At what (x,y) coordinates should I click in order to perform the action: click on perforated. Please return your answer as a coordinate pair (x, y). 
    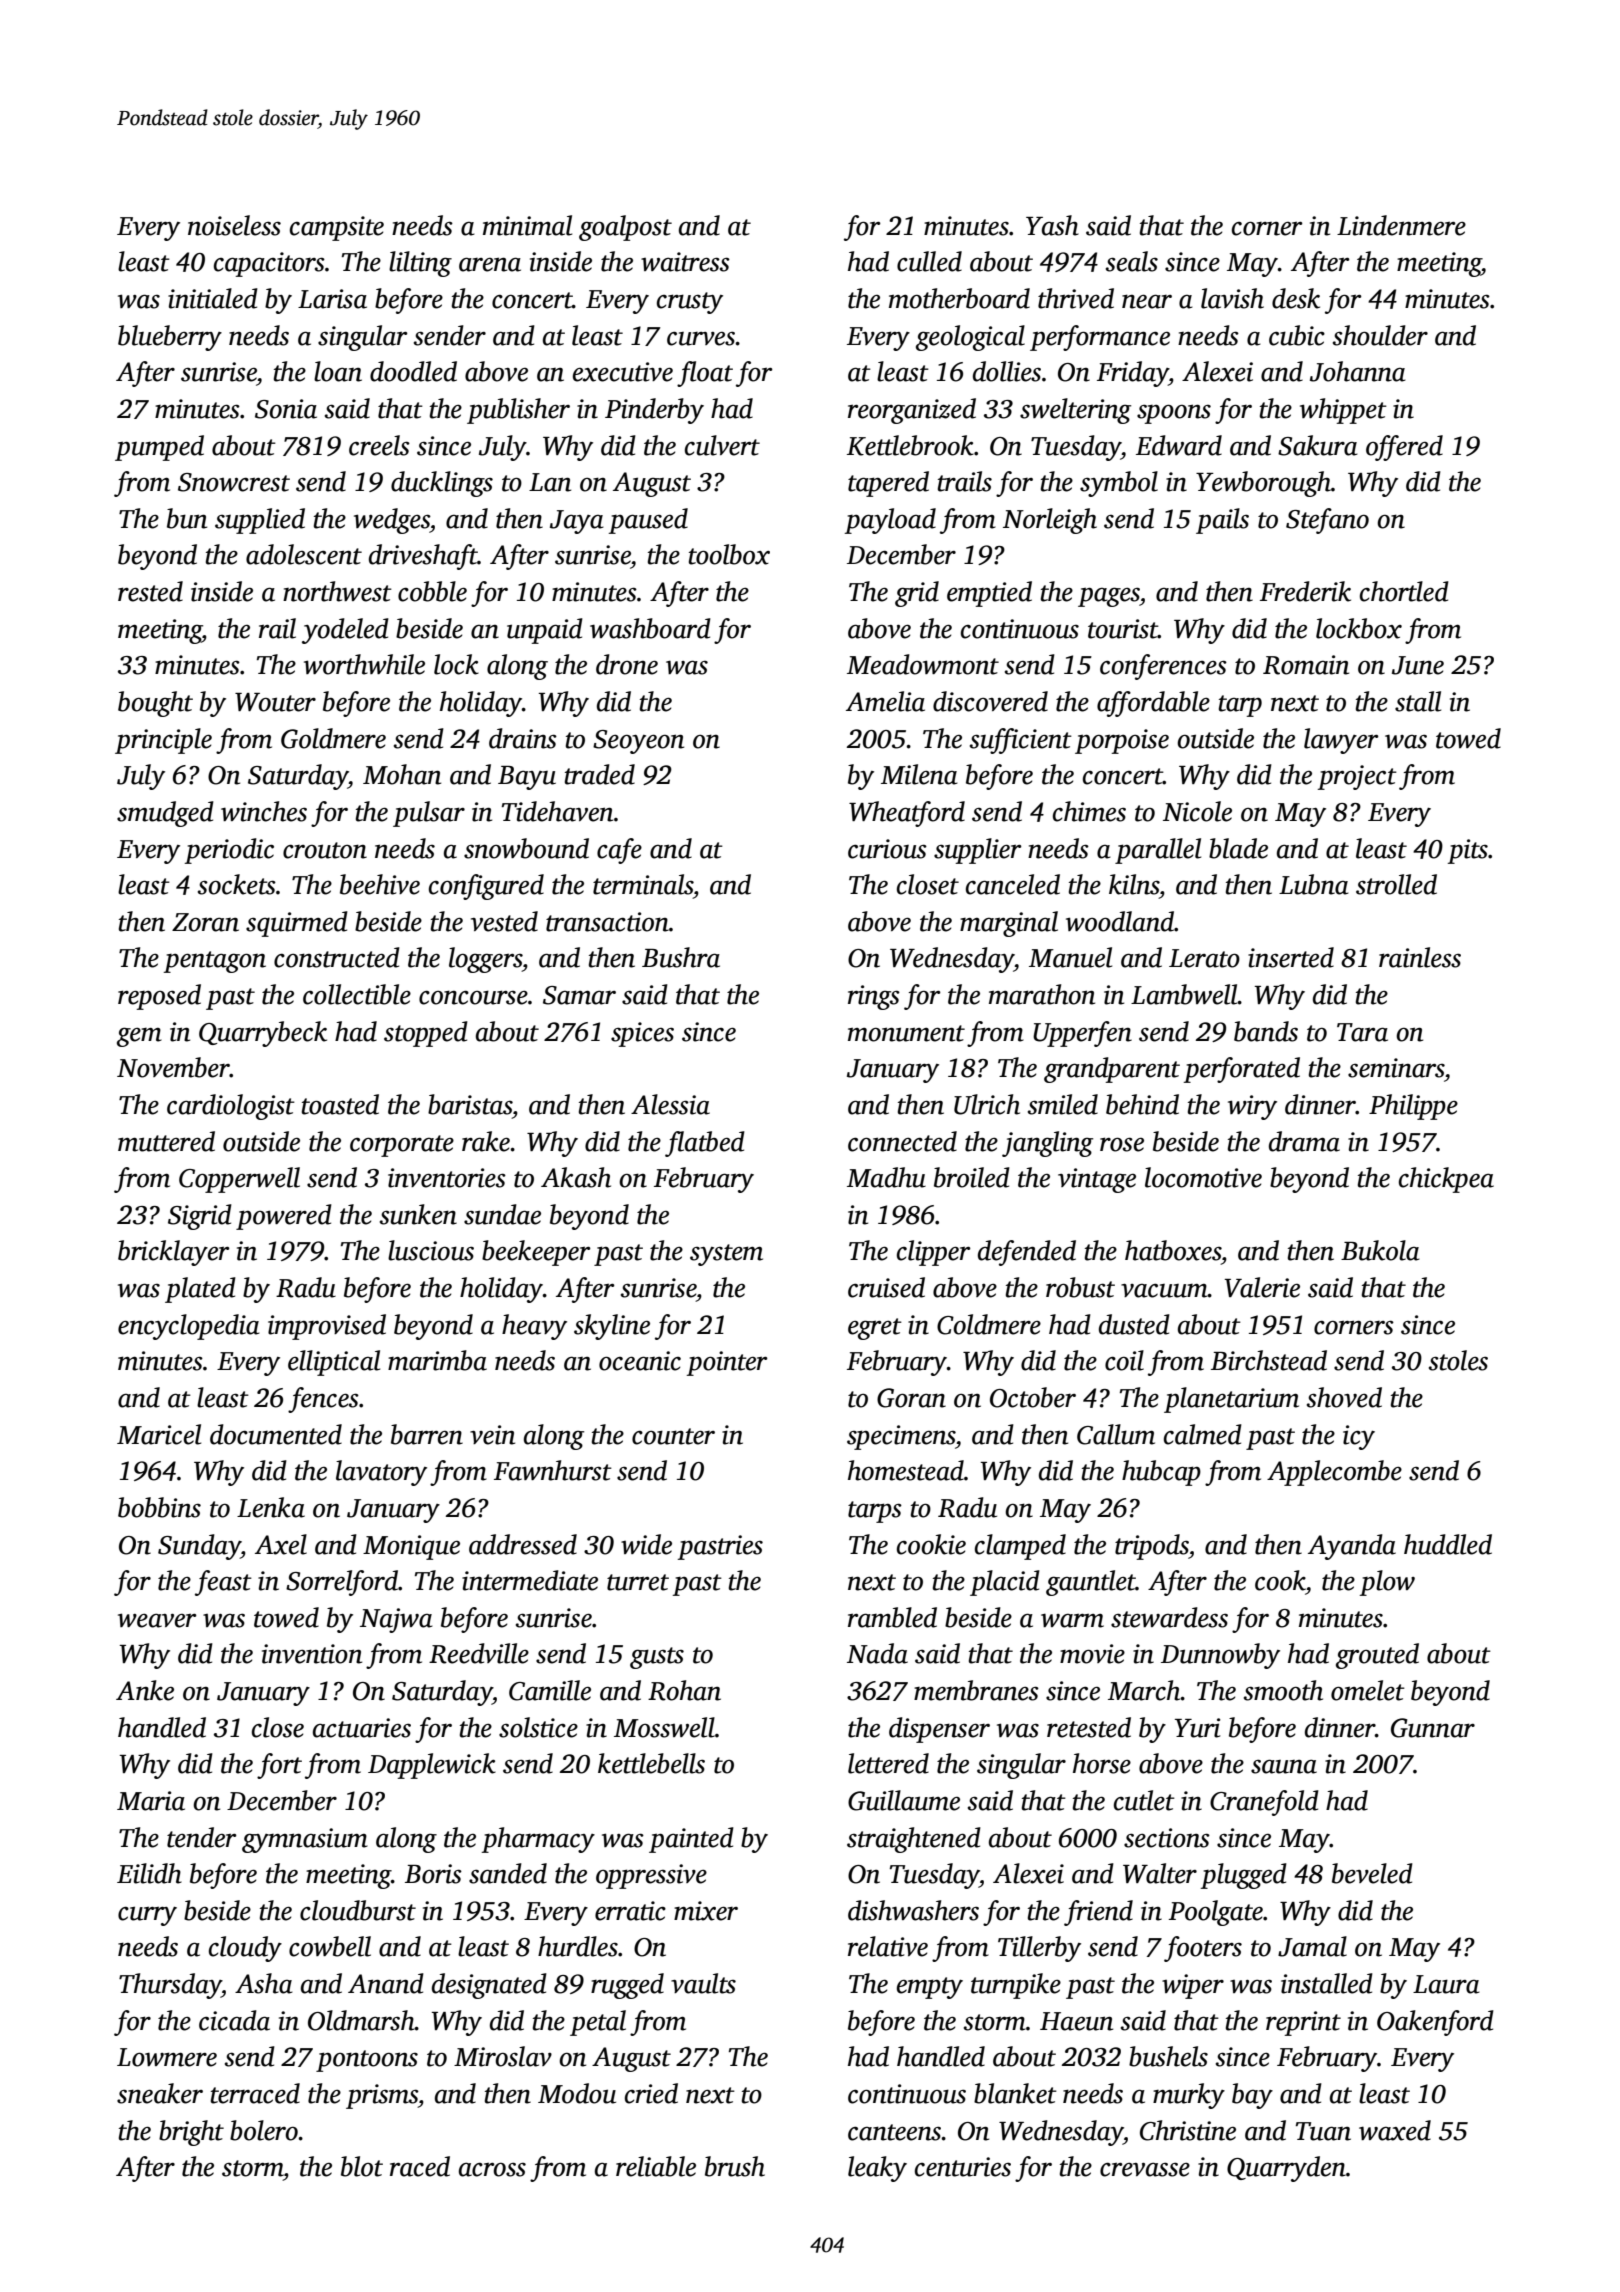
    Looking at the image, I should click on (1242, 1070).
